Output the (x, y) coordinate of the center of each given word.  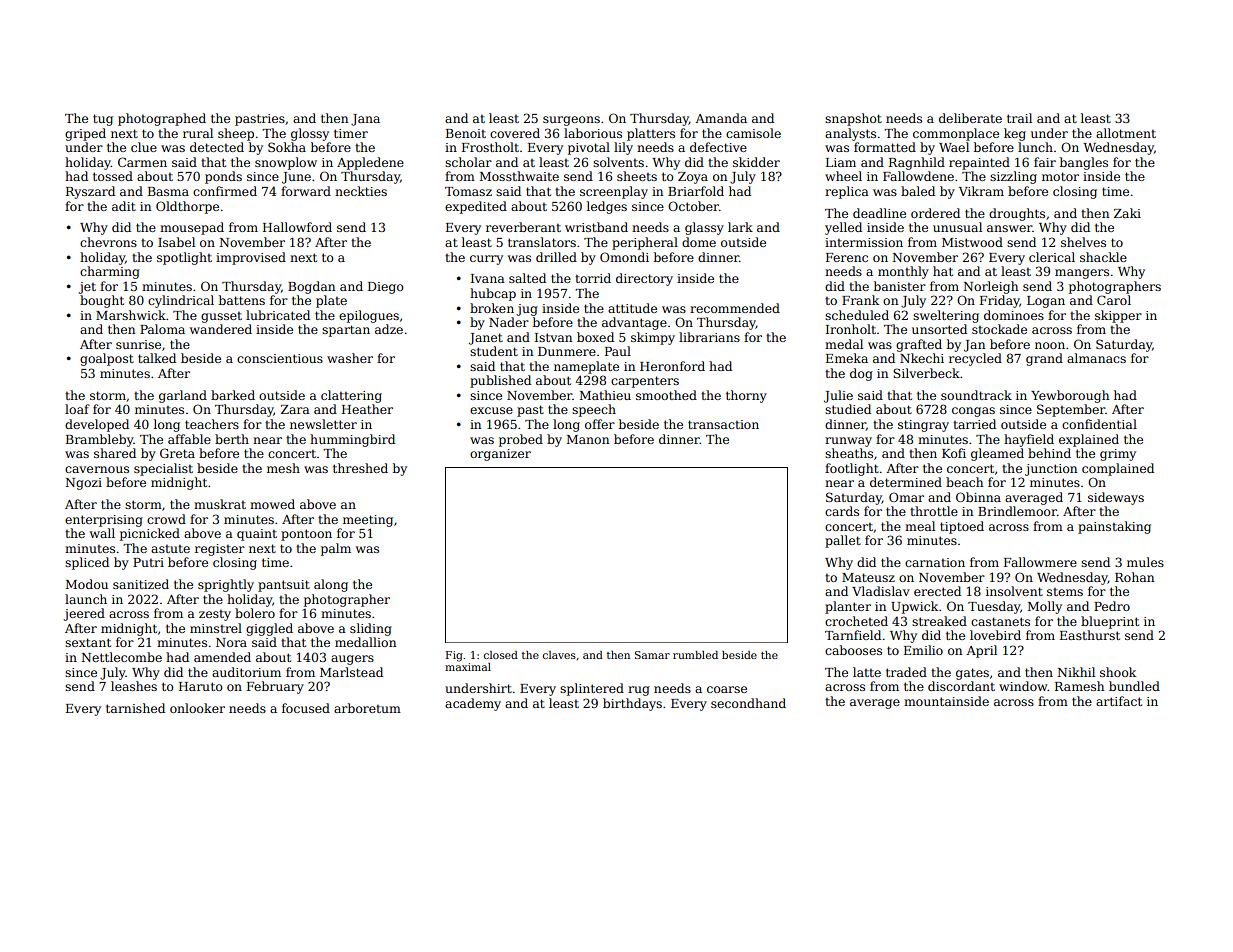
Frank (860, 300)
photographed (162, 119)
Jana (365, 120)
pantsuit (284, 586)
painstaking (1114, 527)
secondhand (748, 703)
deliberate (970, 118)
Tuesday (994, 607)
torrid (593, 278)
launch (86, 599)
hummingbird (352, 440)
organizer (500, 455)
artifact (1119, 701)
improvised (251, 258)
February (275, 687)
